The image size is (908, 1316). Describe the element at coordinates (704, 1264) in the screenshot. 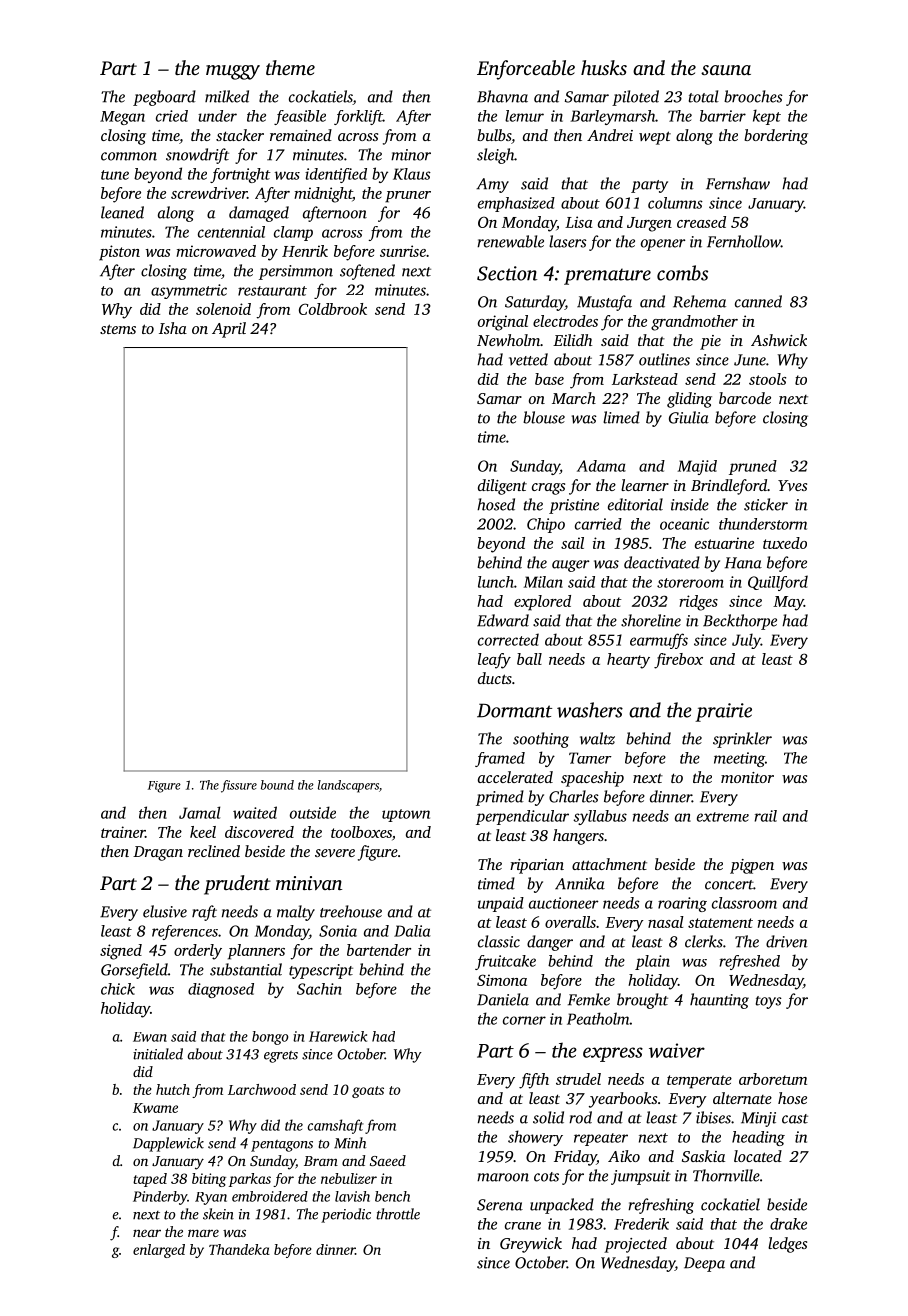

I see `Deepa` at that location.
